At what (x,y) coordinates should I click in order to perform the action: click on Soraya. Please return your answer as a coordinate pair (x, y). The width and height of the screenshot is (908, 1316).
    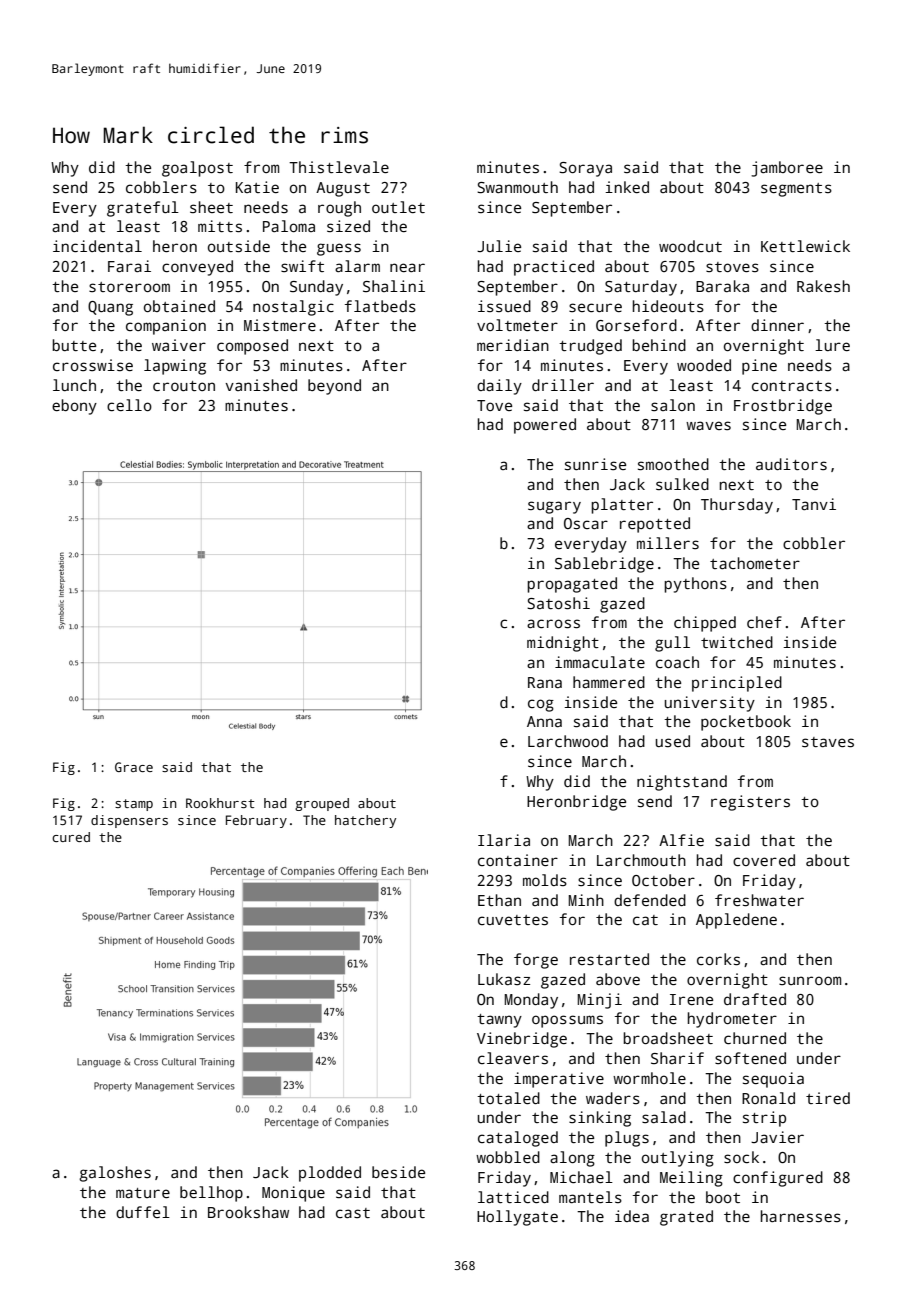
    Looking at the image, I should click on (585, 169).
